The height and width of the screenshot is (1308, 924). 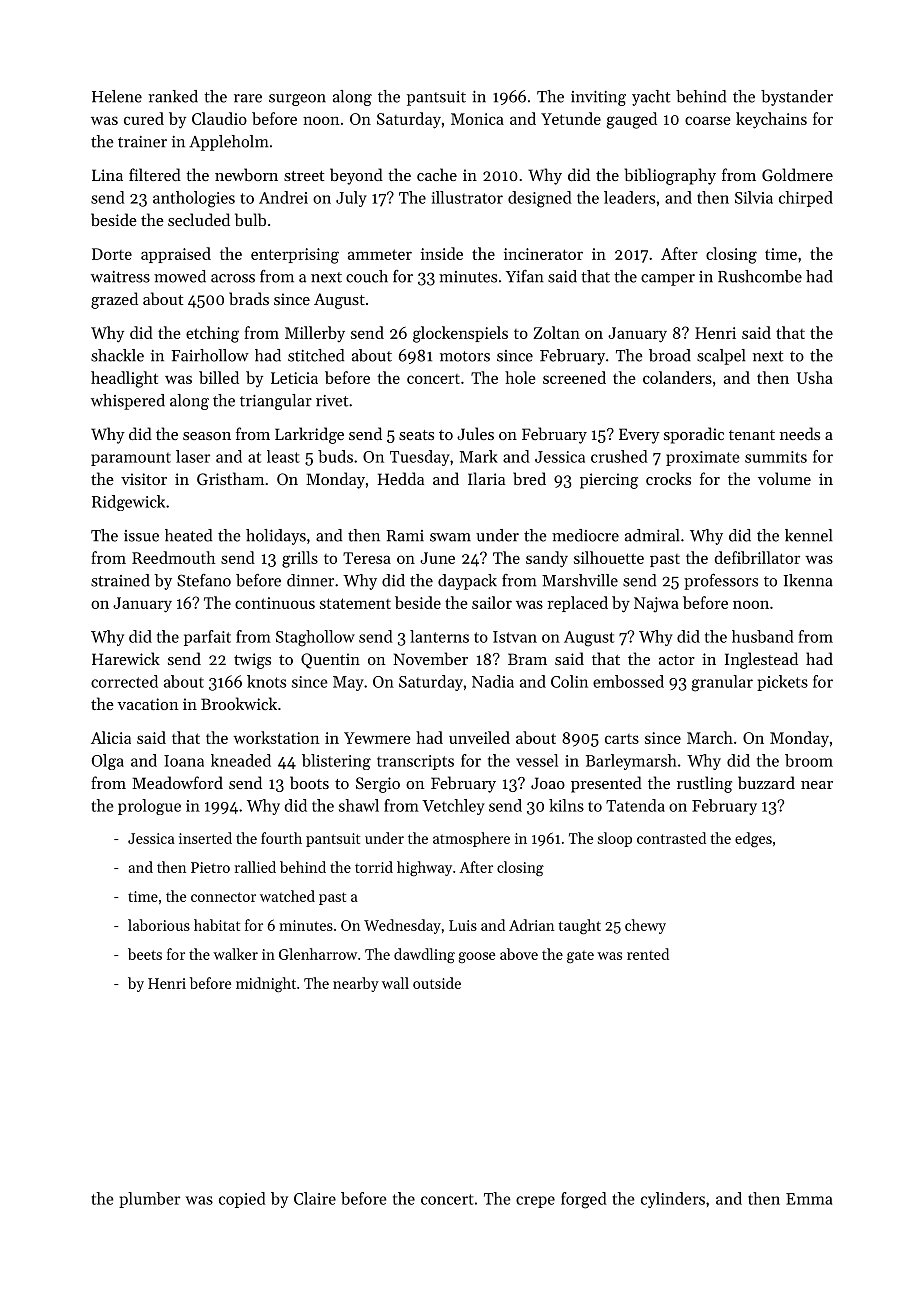 I want to click on unveiled, so click(x=479, y=737).
